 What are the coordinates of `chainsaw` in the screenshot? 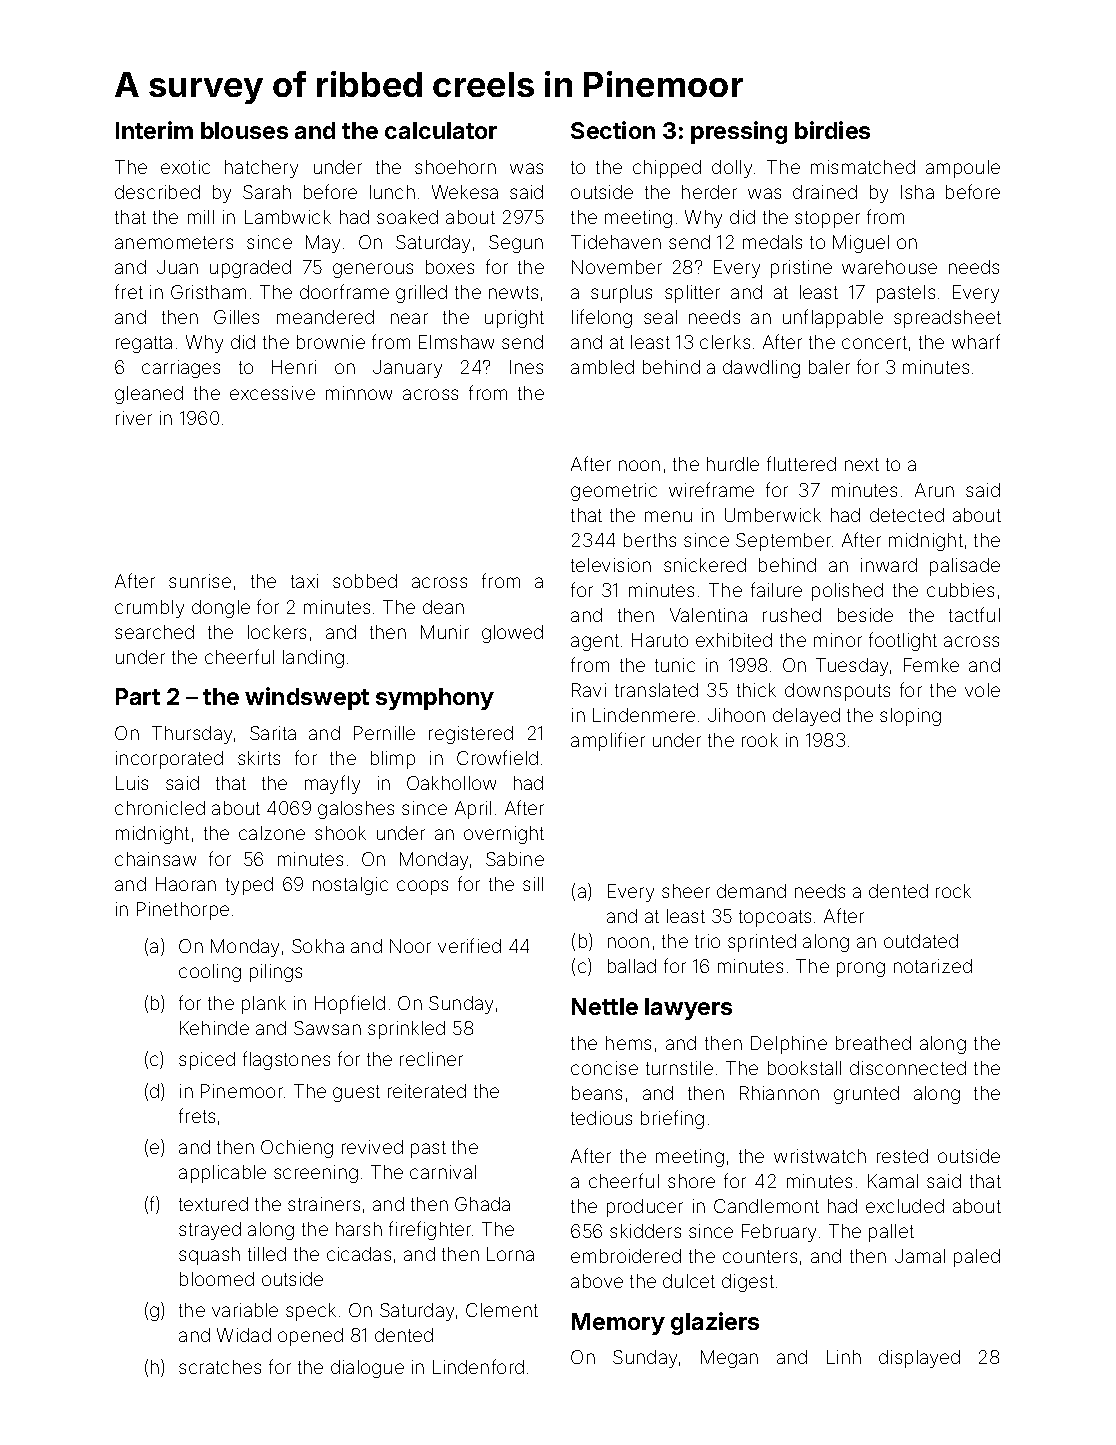 It's located at (155, 859).
